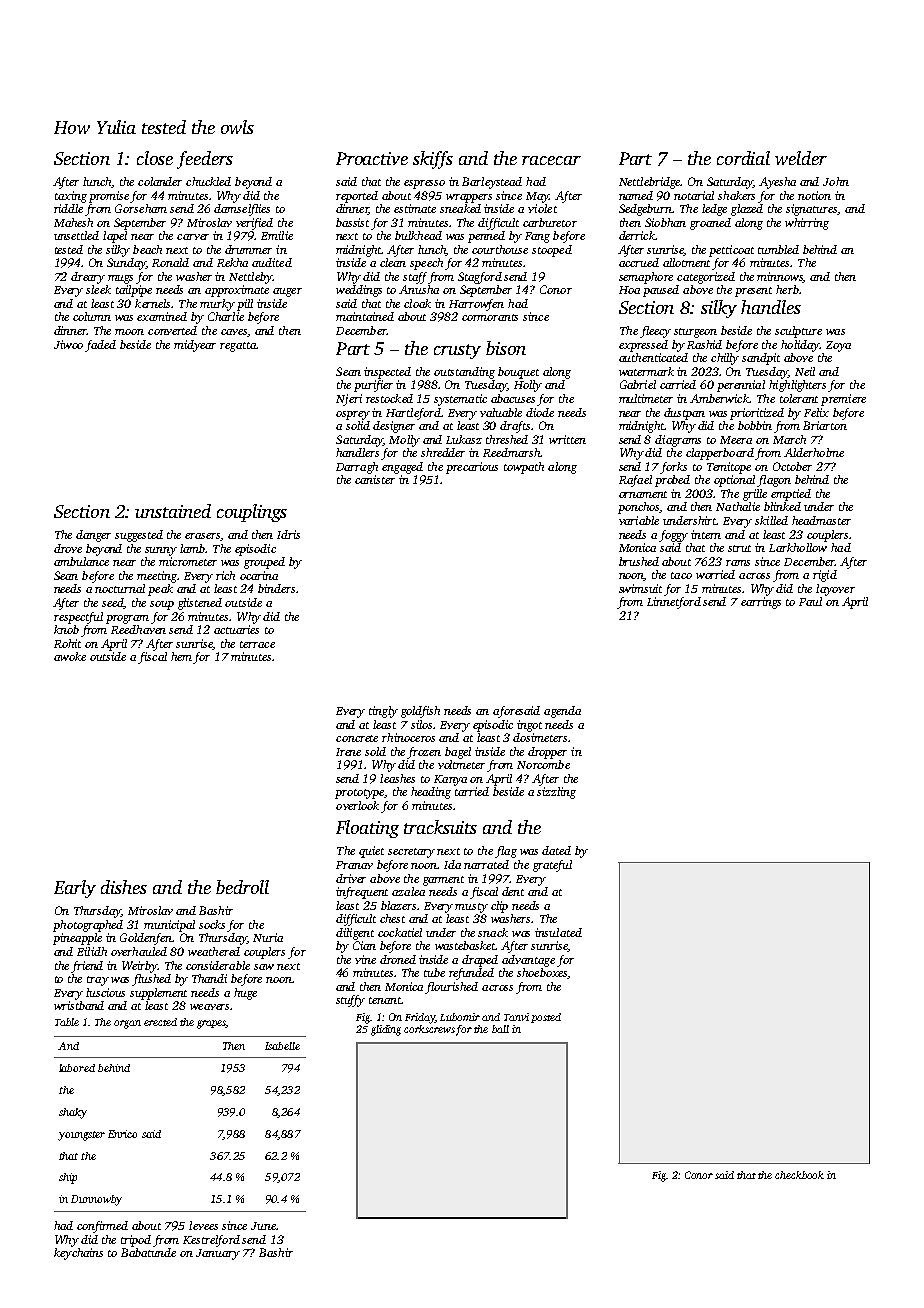 The height and width of the screenshot is (1308, 924). Describe the element at coordinates (799, 1175) in the screenshot. I see `checkbook` at that location.
